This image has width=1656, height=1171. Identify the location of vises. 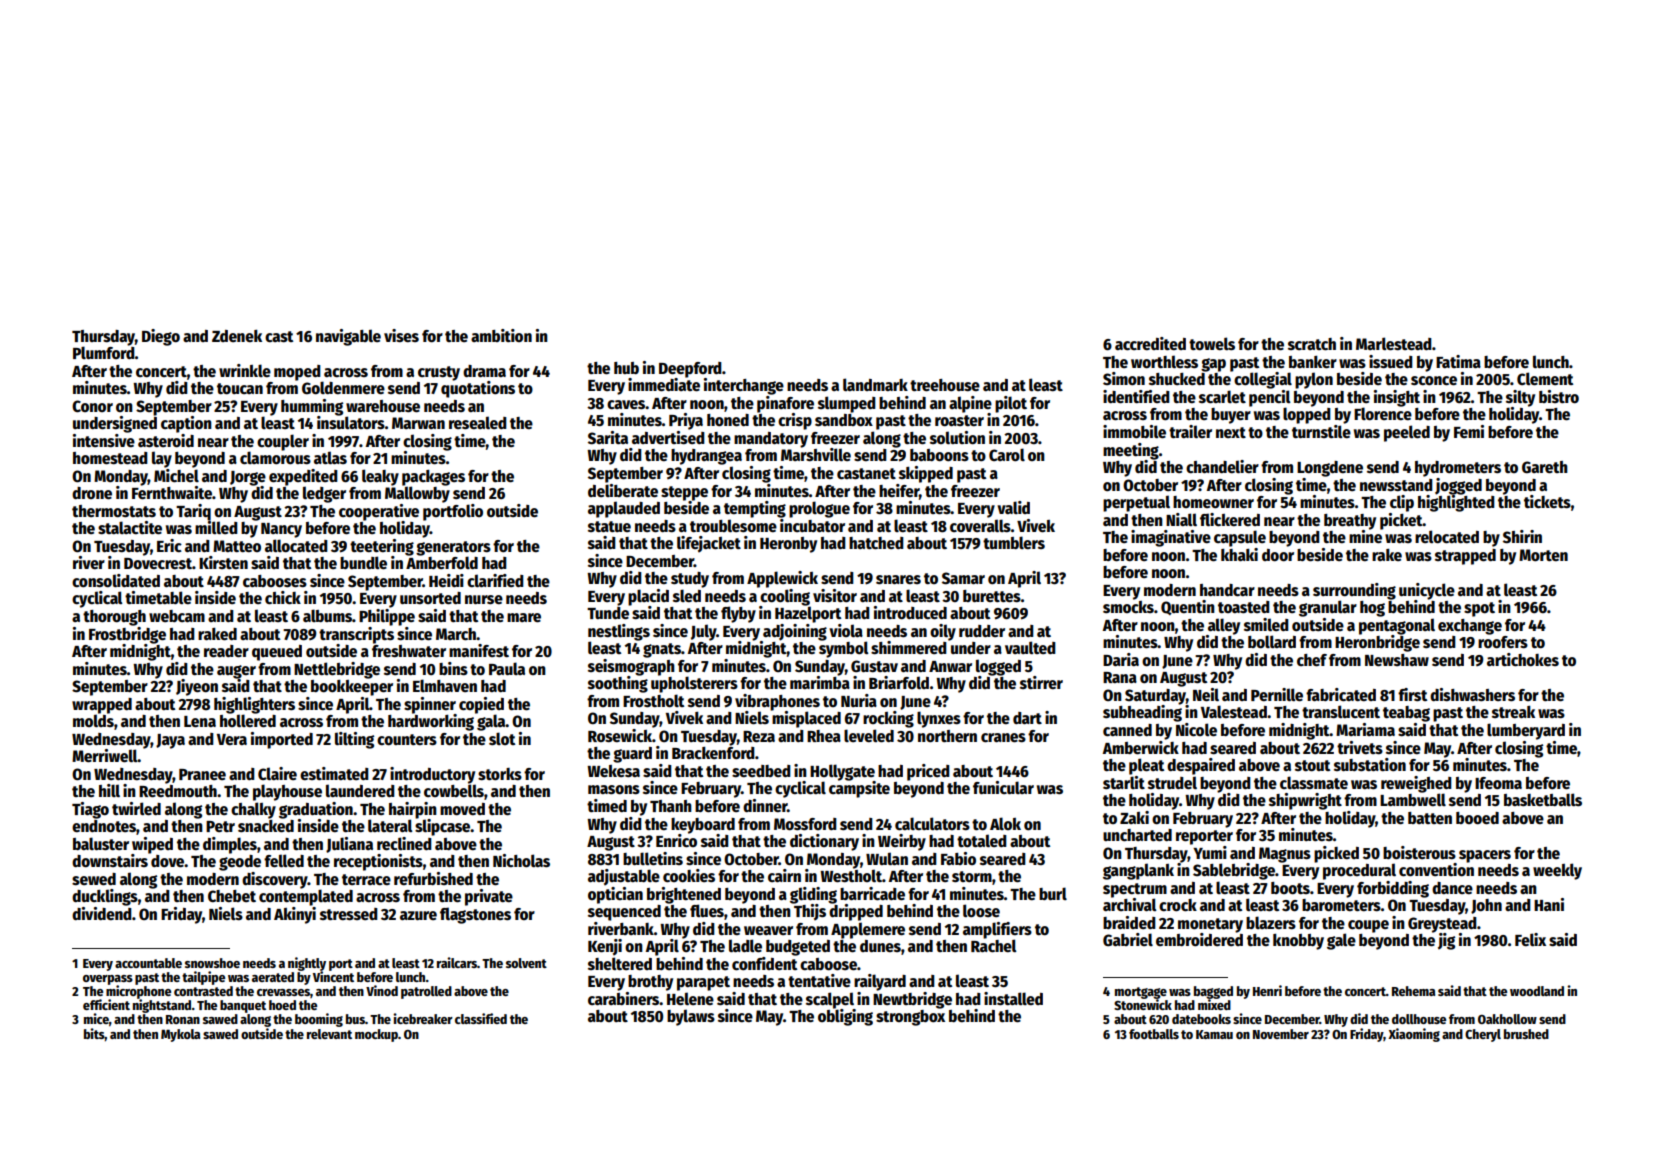
(401, 335).
